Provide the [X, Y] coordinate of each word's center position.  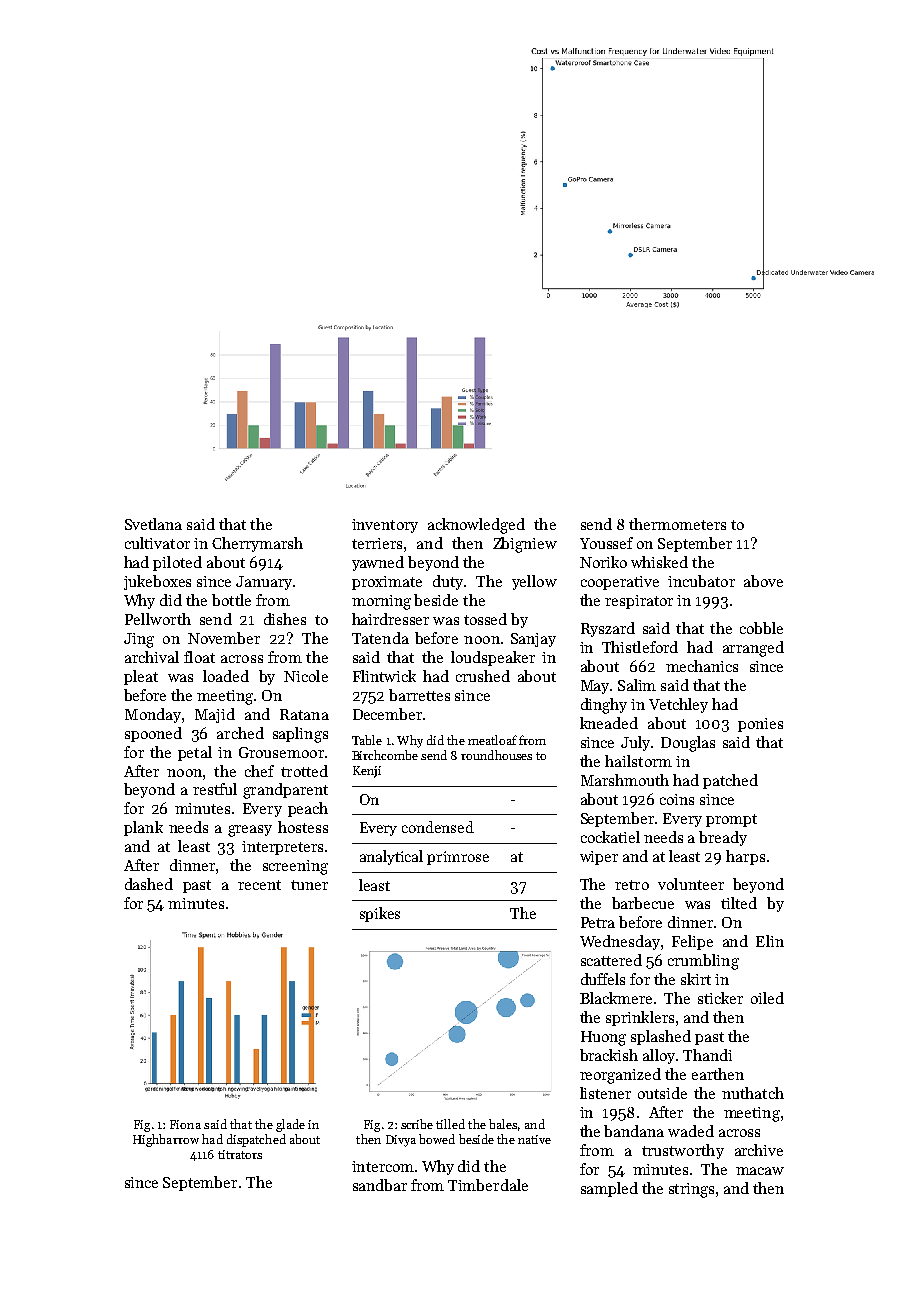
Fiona [185, 1124]
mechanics [702, 666]
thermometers [677, 524]
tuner [309, 885]
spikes [380, 914]
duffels [603, 979]
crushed [483, 676]
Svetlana [153, 524]
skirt [696, 979]
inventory [385, 526]
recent [259, 885]
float [199, 657]
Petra [598, 922]
